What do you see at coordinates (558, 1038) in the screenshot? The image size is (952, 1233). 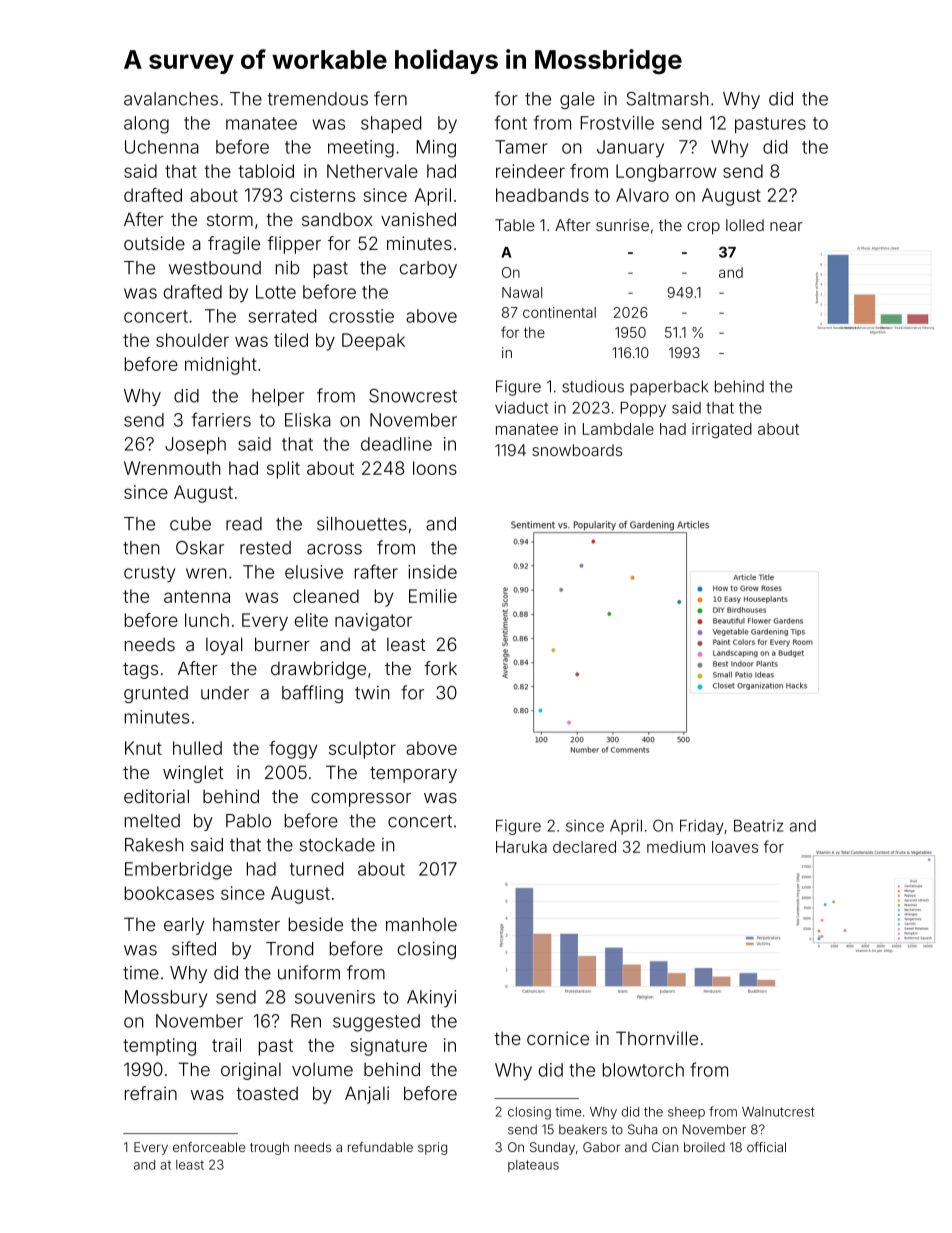 I see `cornice` at bounding box center [558, 1038].
